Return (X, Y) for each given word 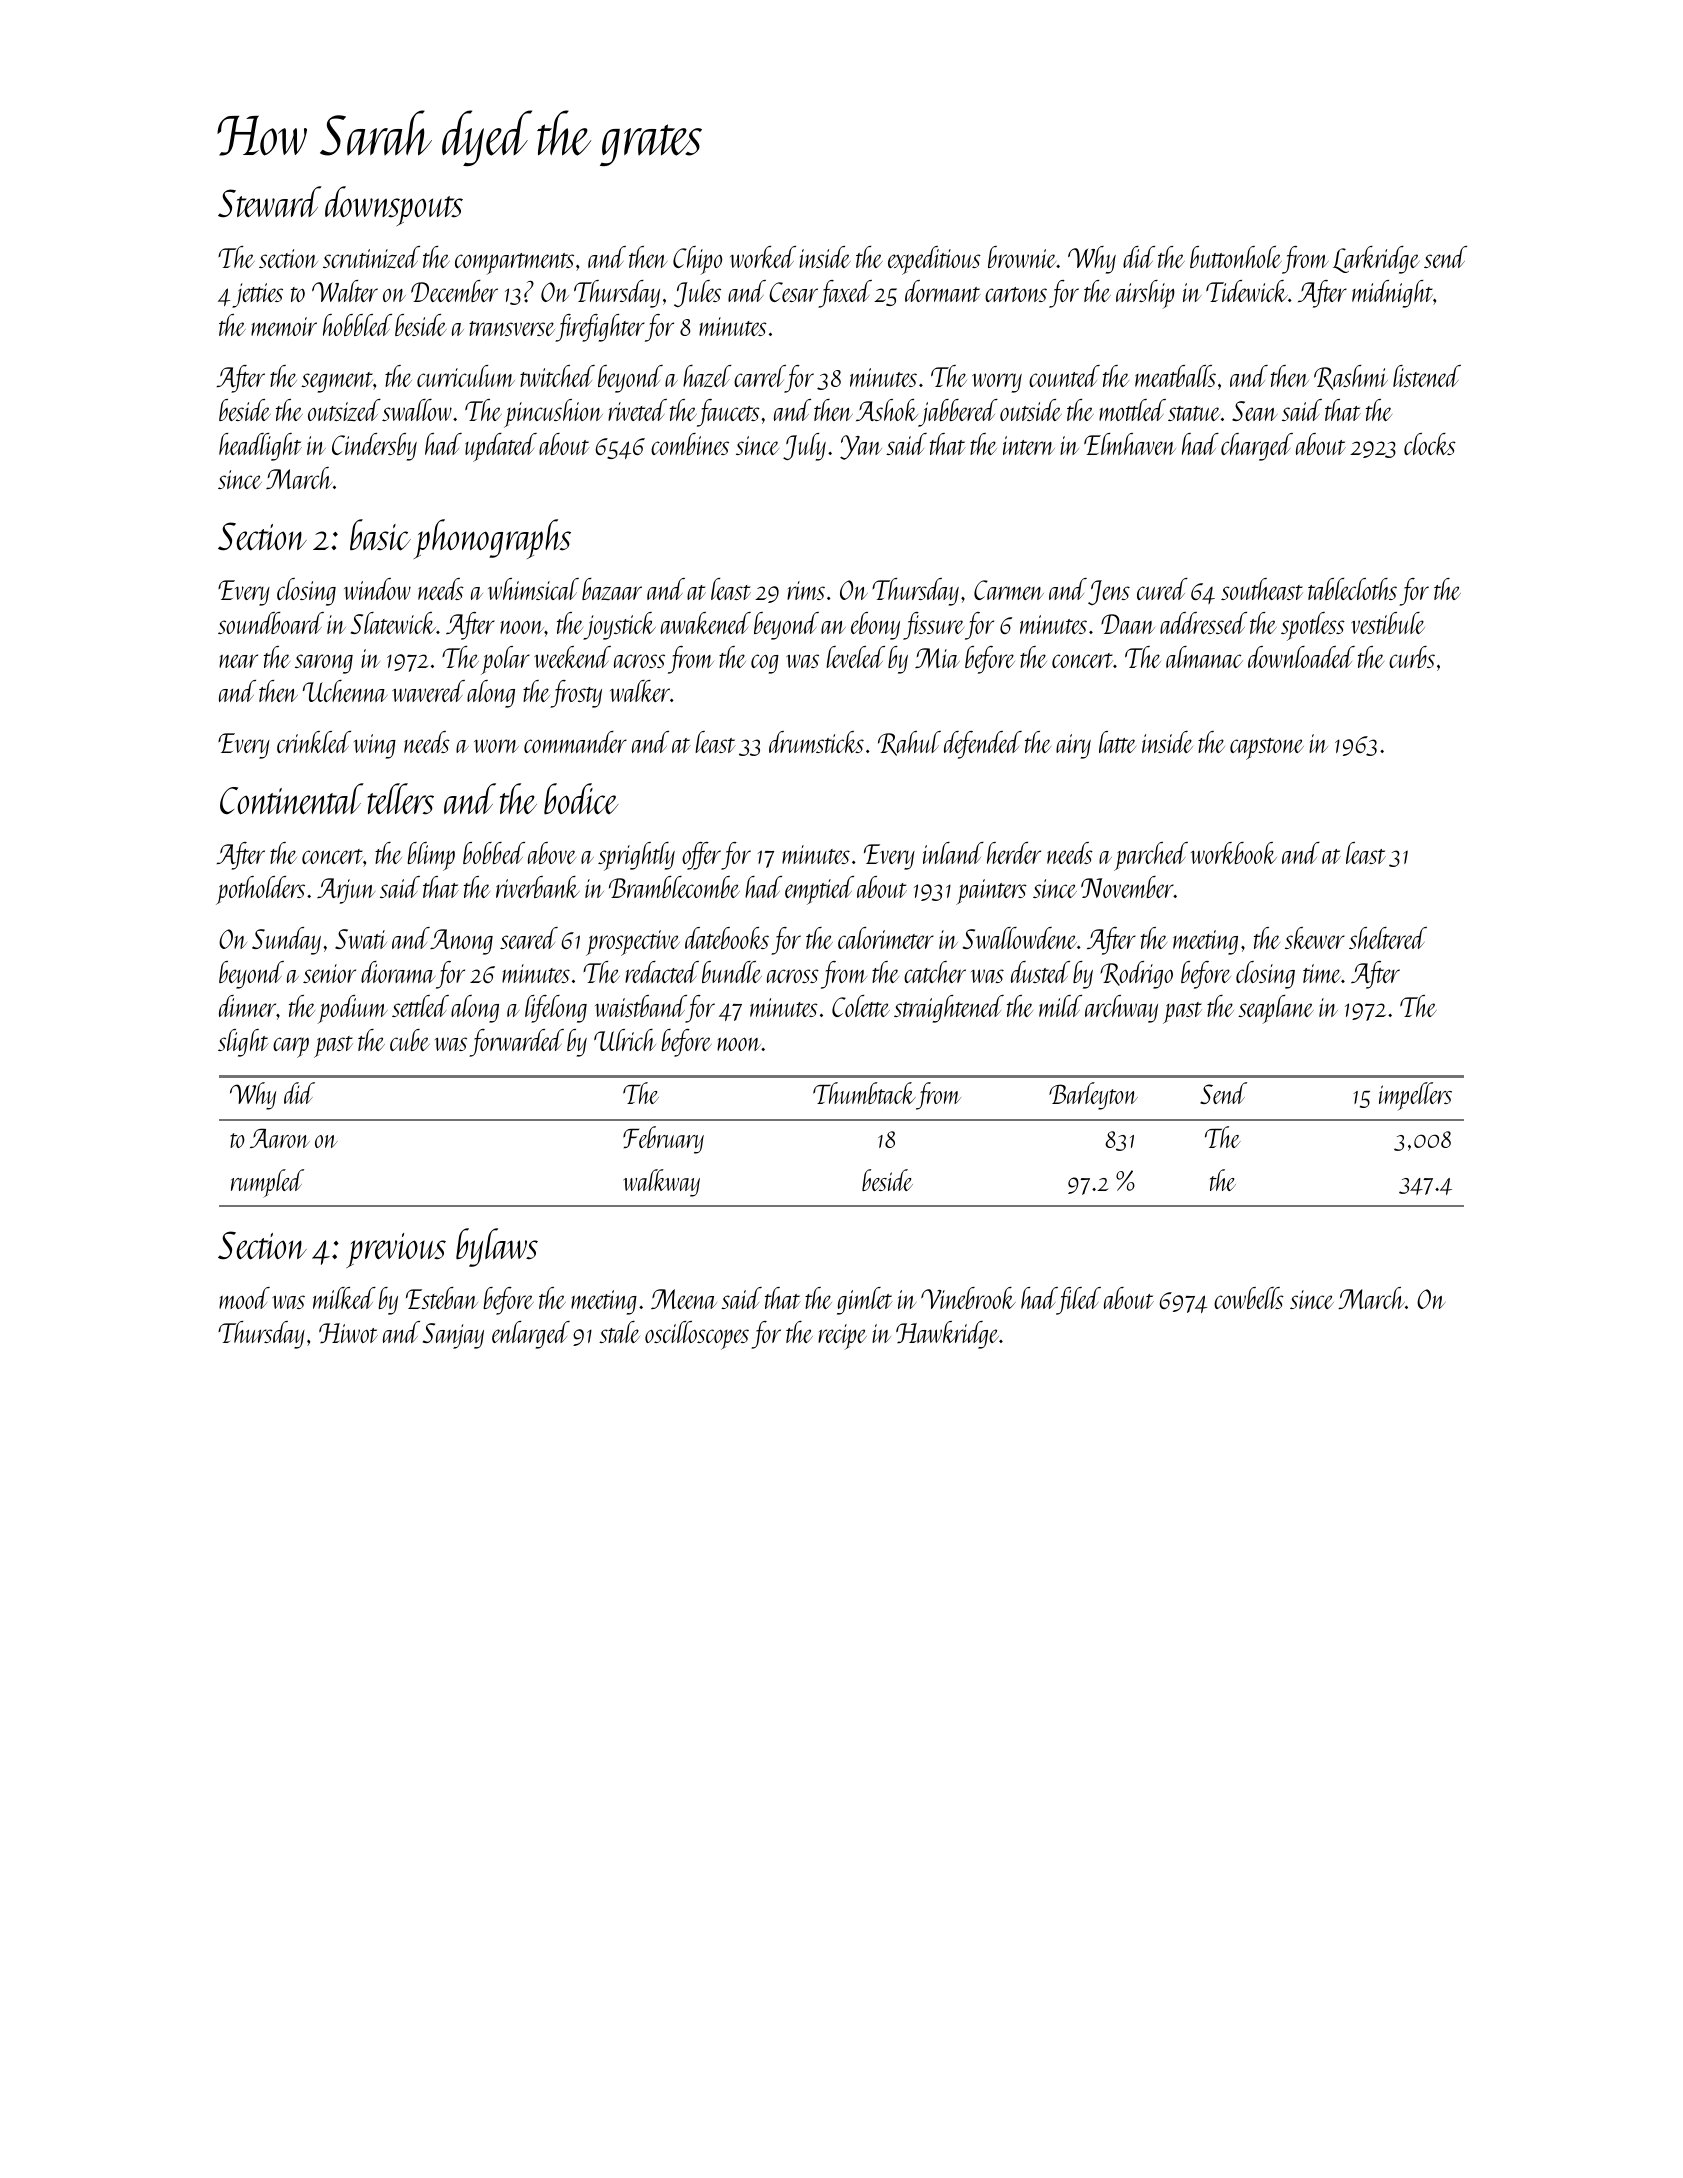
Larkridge (1376, 260)
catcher (935, 972)
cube (410, 1040)
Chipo (697, 260)
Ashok (887, 410)
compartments (514, 264)
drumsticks (816, 742)
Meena (684, 1299)
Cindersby (374, 447)
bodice (581, 799)
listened (1427, 376)
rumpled (267, 1183)
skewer (1315, 938)
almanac (1204, 657)
